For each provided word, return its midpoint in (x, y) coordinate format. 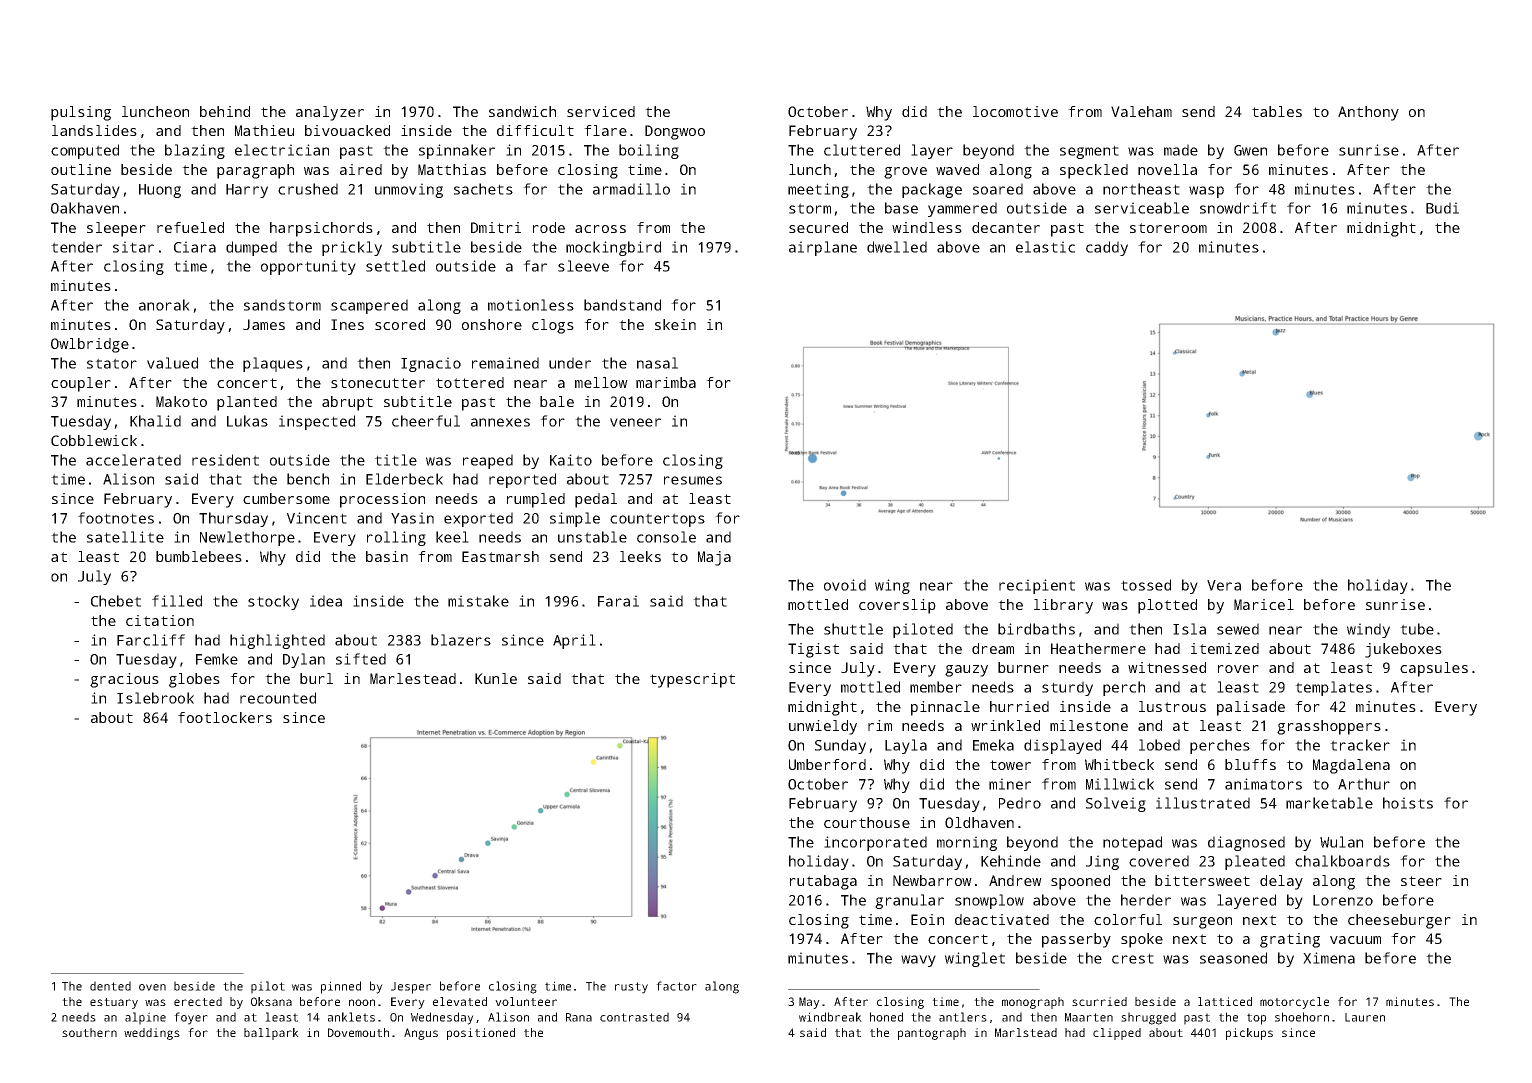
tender (76, 247)
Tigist (813, 650)
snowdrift (1238, 208)
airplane (823, 248)
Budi (1442, 208)
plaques (273, 364)
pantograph (932, 1034)
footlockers (225, 717)
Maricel (1264, 604)
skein (675, 324)
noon (362, 1002)
